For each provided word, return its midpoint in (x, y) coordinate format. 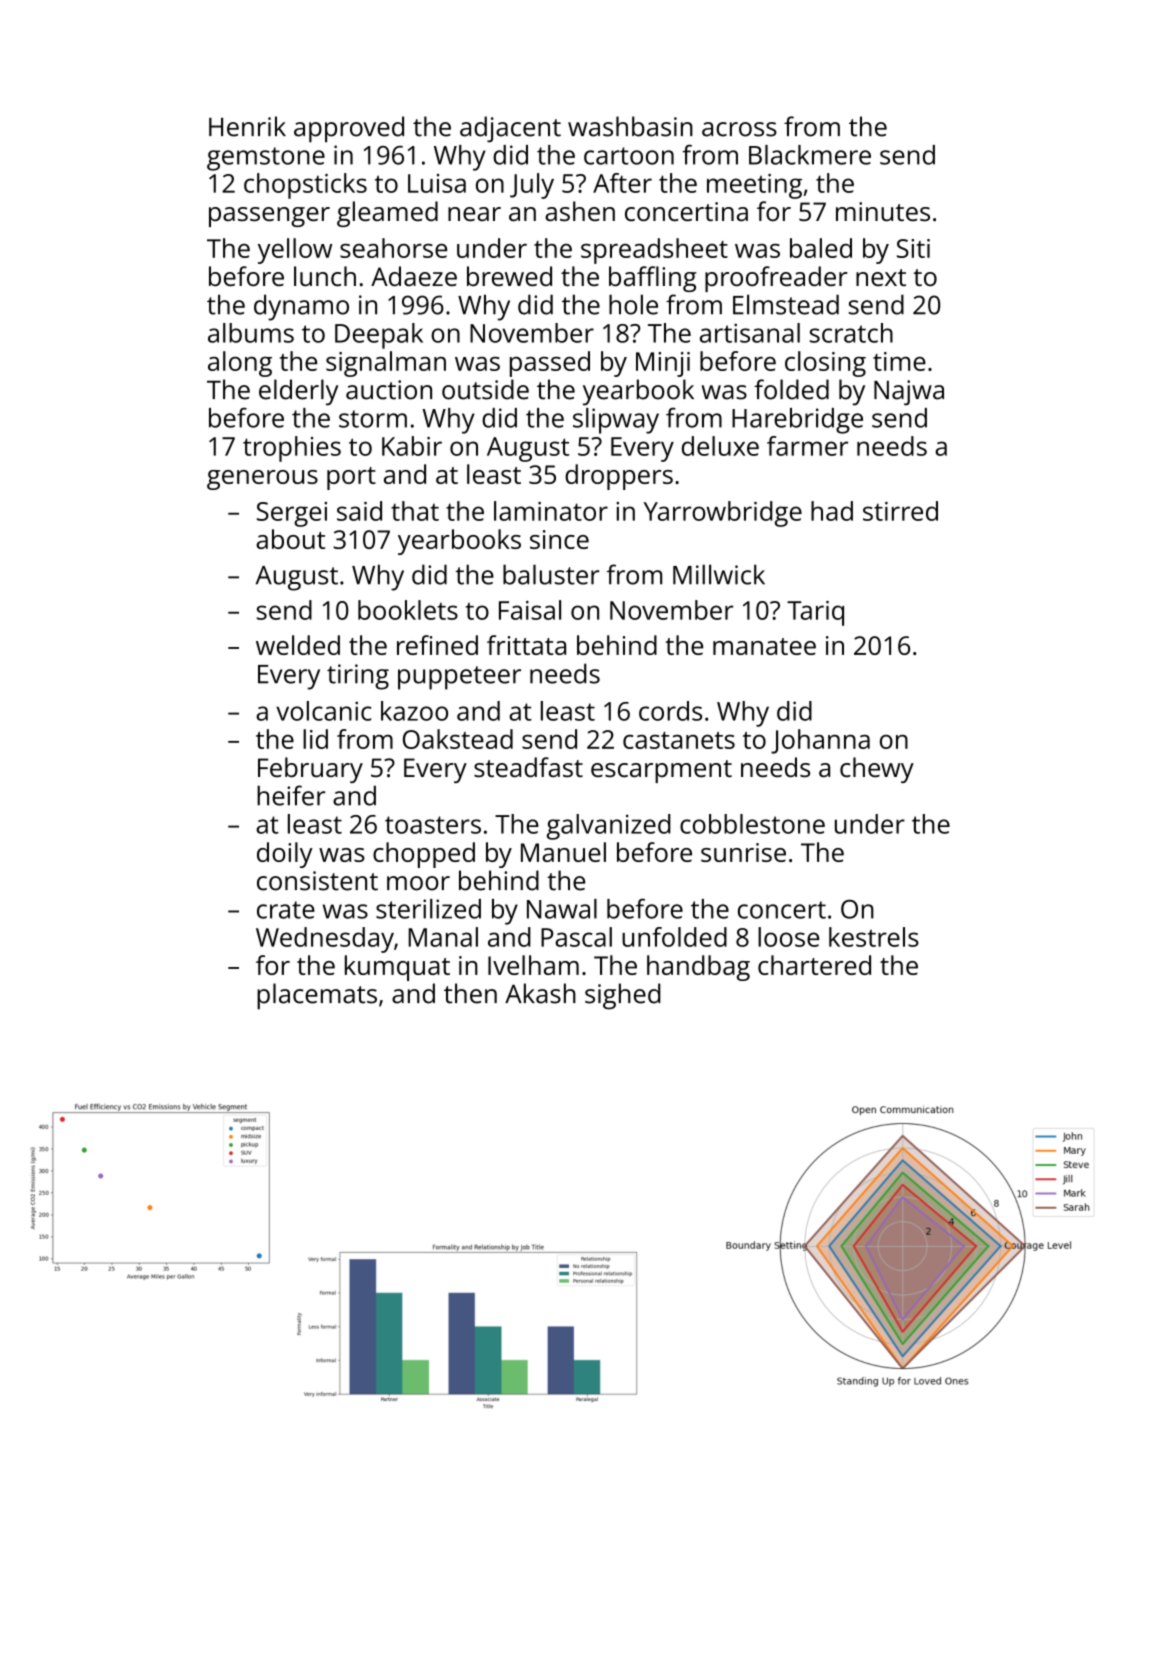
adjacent (510, 129)
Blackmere (810, 155)
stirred (900, 511)
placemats (317, 996)
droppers (619, 477)
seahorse (393, 248)
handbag (698, 968)
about (290, 539)
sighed (623, 996)
